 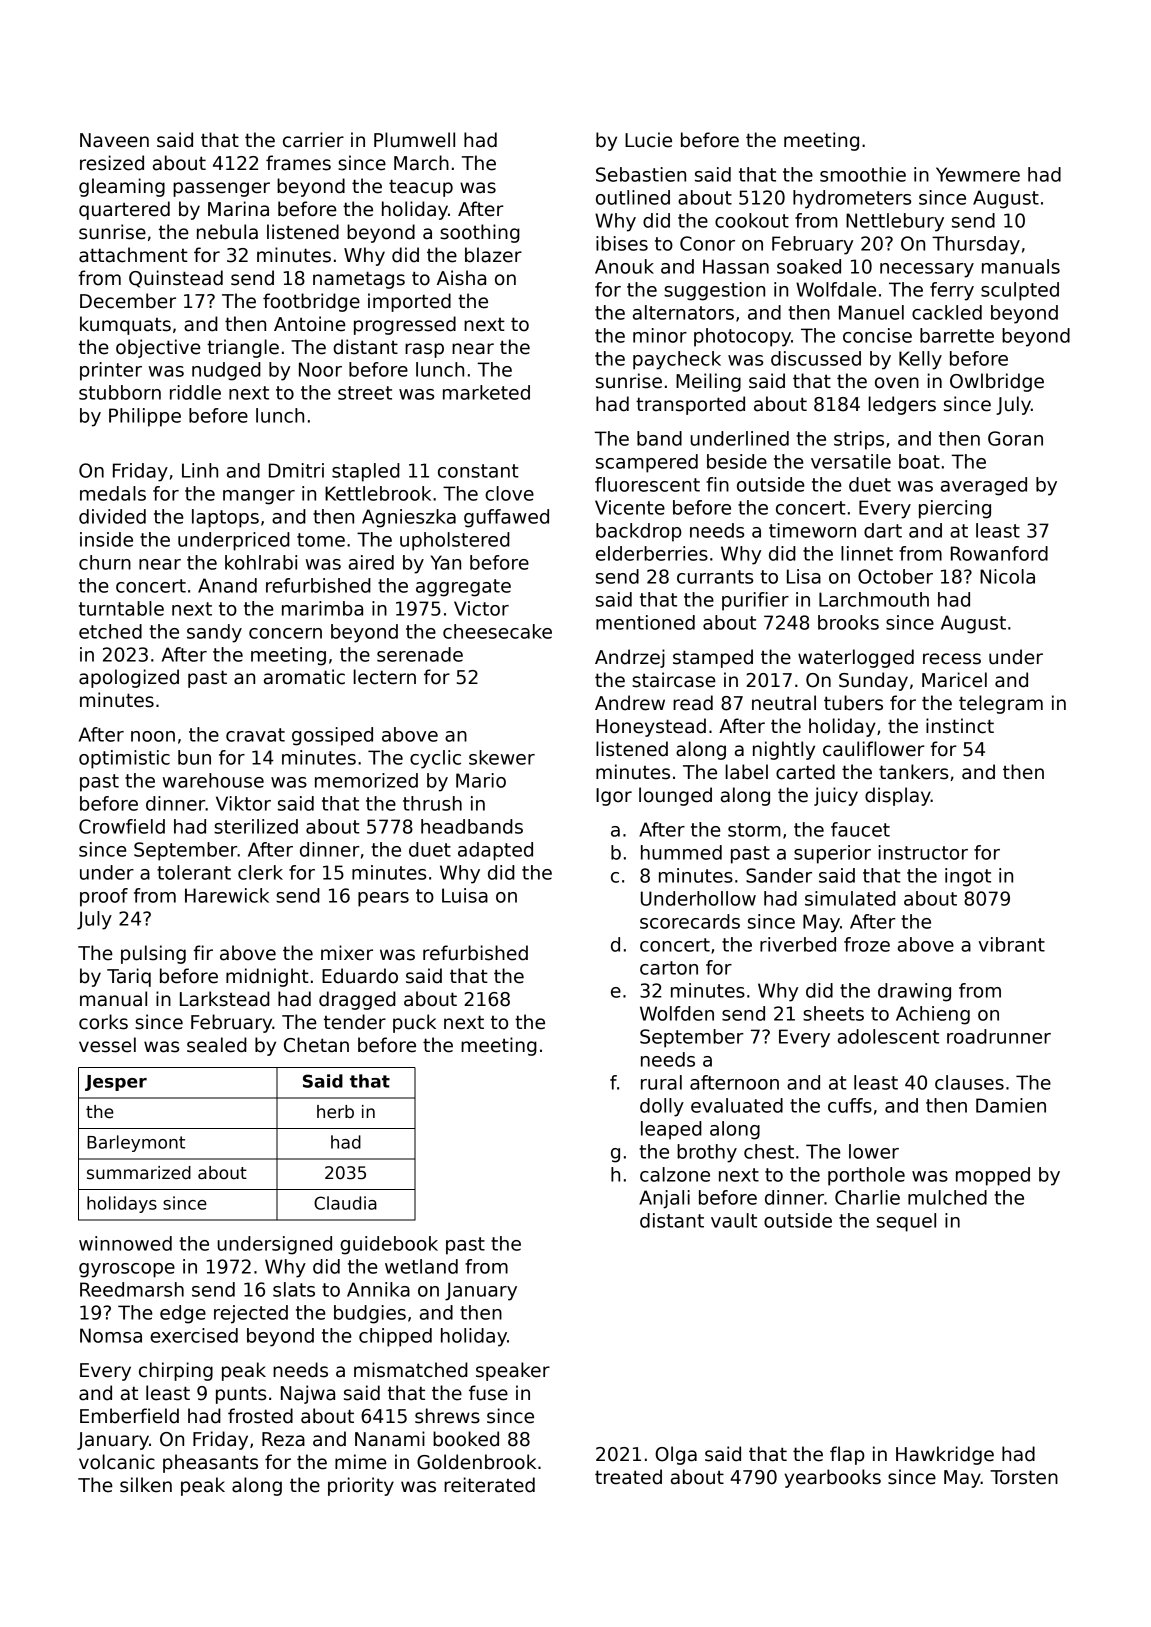 I want to click on Olga, so click(x=676, y=1455).
